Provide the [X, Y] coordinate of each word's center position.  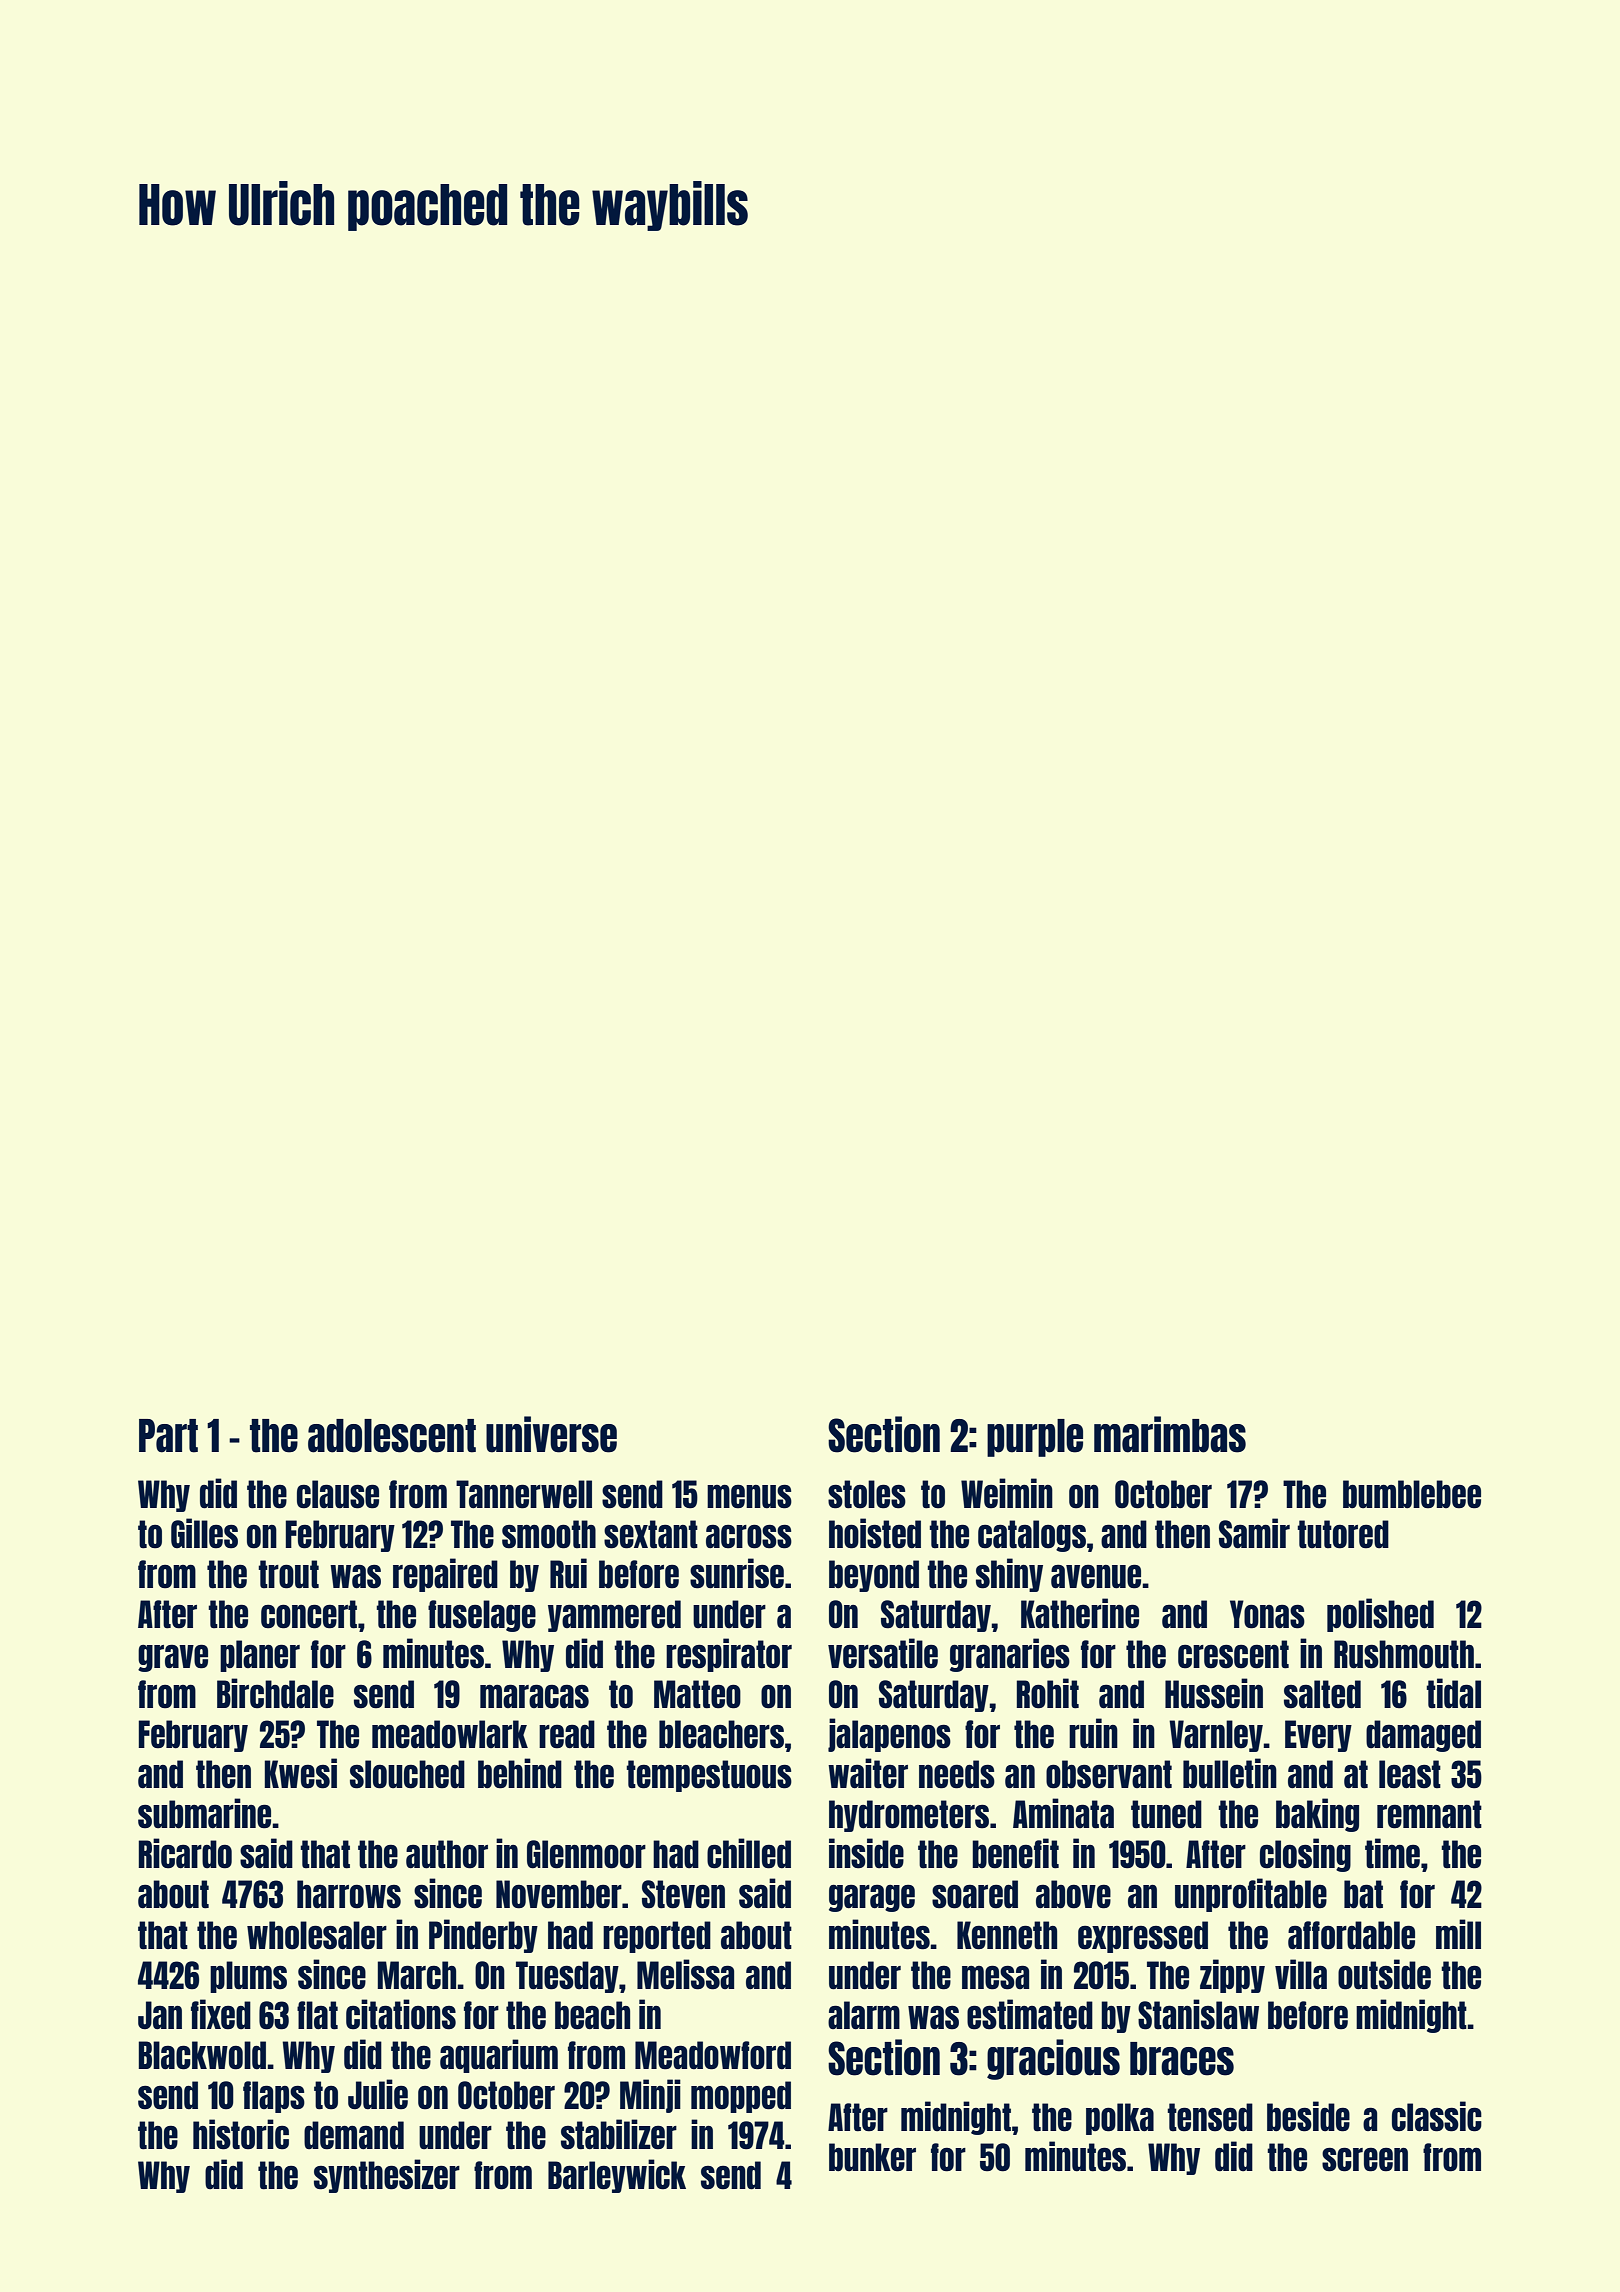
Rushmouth [1404, 1654]
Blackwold [202, 2055]
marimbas [1170, 1434]
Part [168, 1436]
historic [241, 2134]
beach [592, 2015]
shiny [1009, 1575]
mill [1458, 1934]
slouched [407, 1774]
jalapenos [889, 1735]
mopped [741, 2097]
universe [551, 1434]
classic [1437, 2116]
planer [260, 1656]
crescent [1233, 1654]
